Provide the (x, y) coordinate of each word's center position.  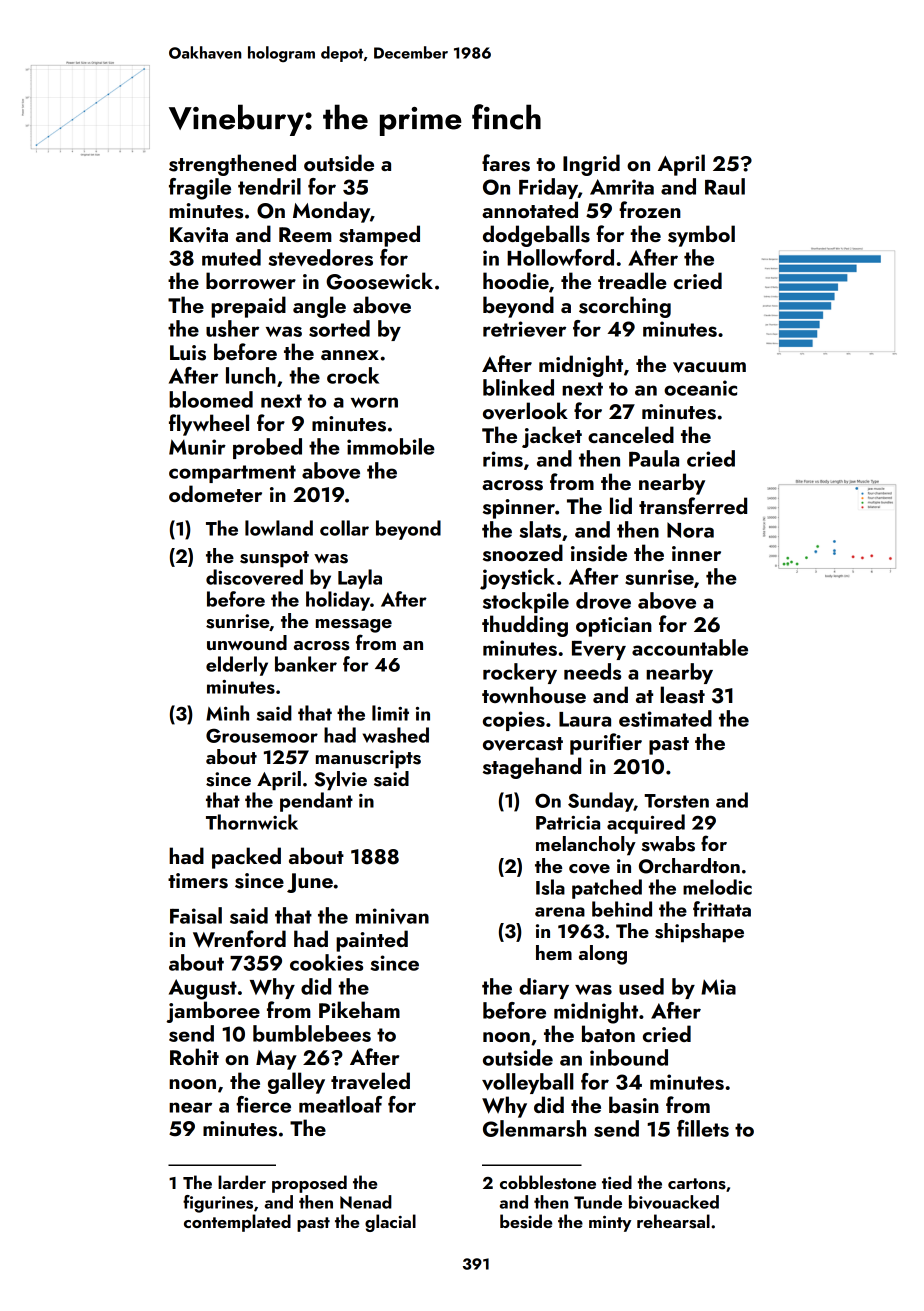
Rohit (194, 1056)
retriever (524, 329)
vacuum (709, 367)
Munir (197, 447)
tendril (269, 186)
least (682, 695)
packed (246, 858)
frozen (650, 209)
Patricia (568, 823)
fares (506, 163)
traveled (370, 1081)
